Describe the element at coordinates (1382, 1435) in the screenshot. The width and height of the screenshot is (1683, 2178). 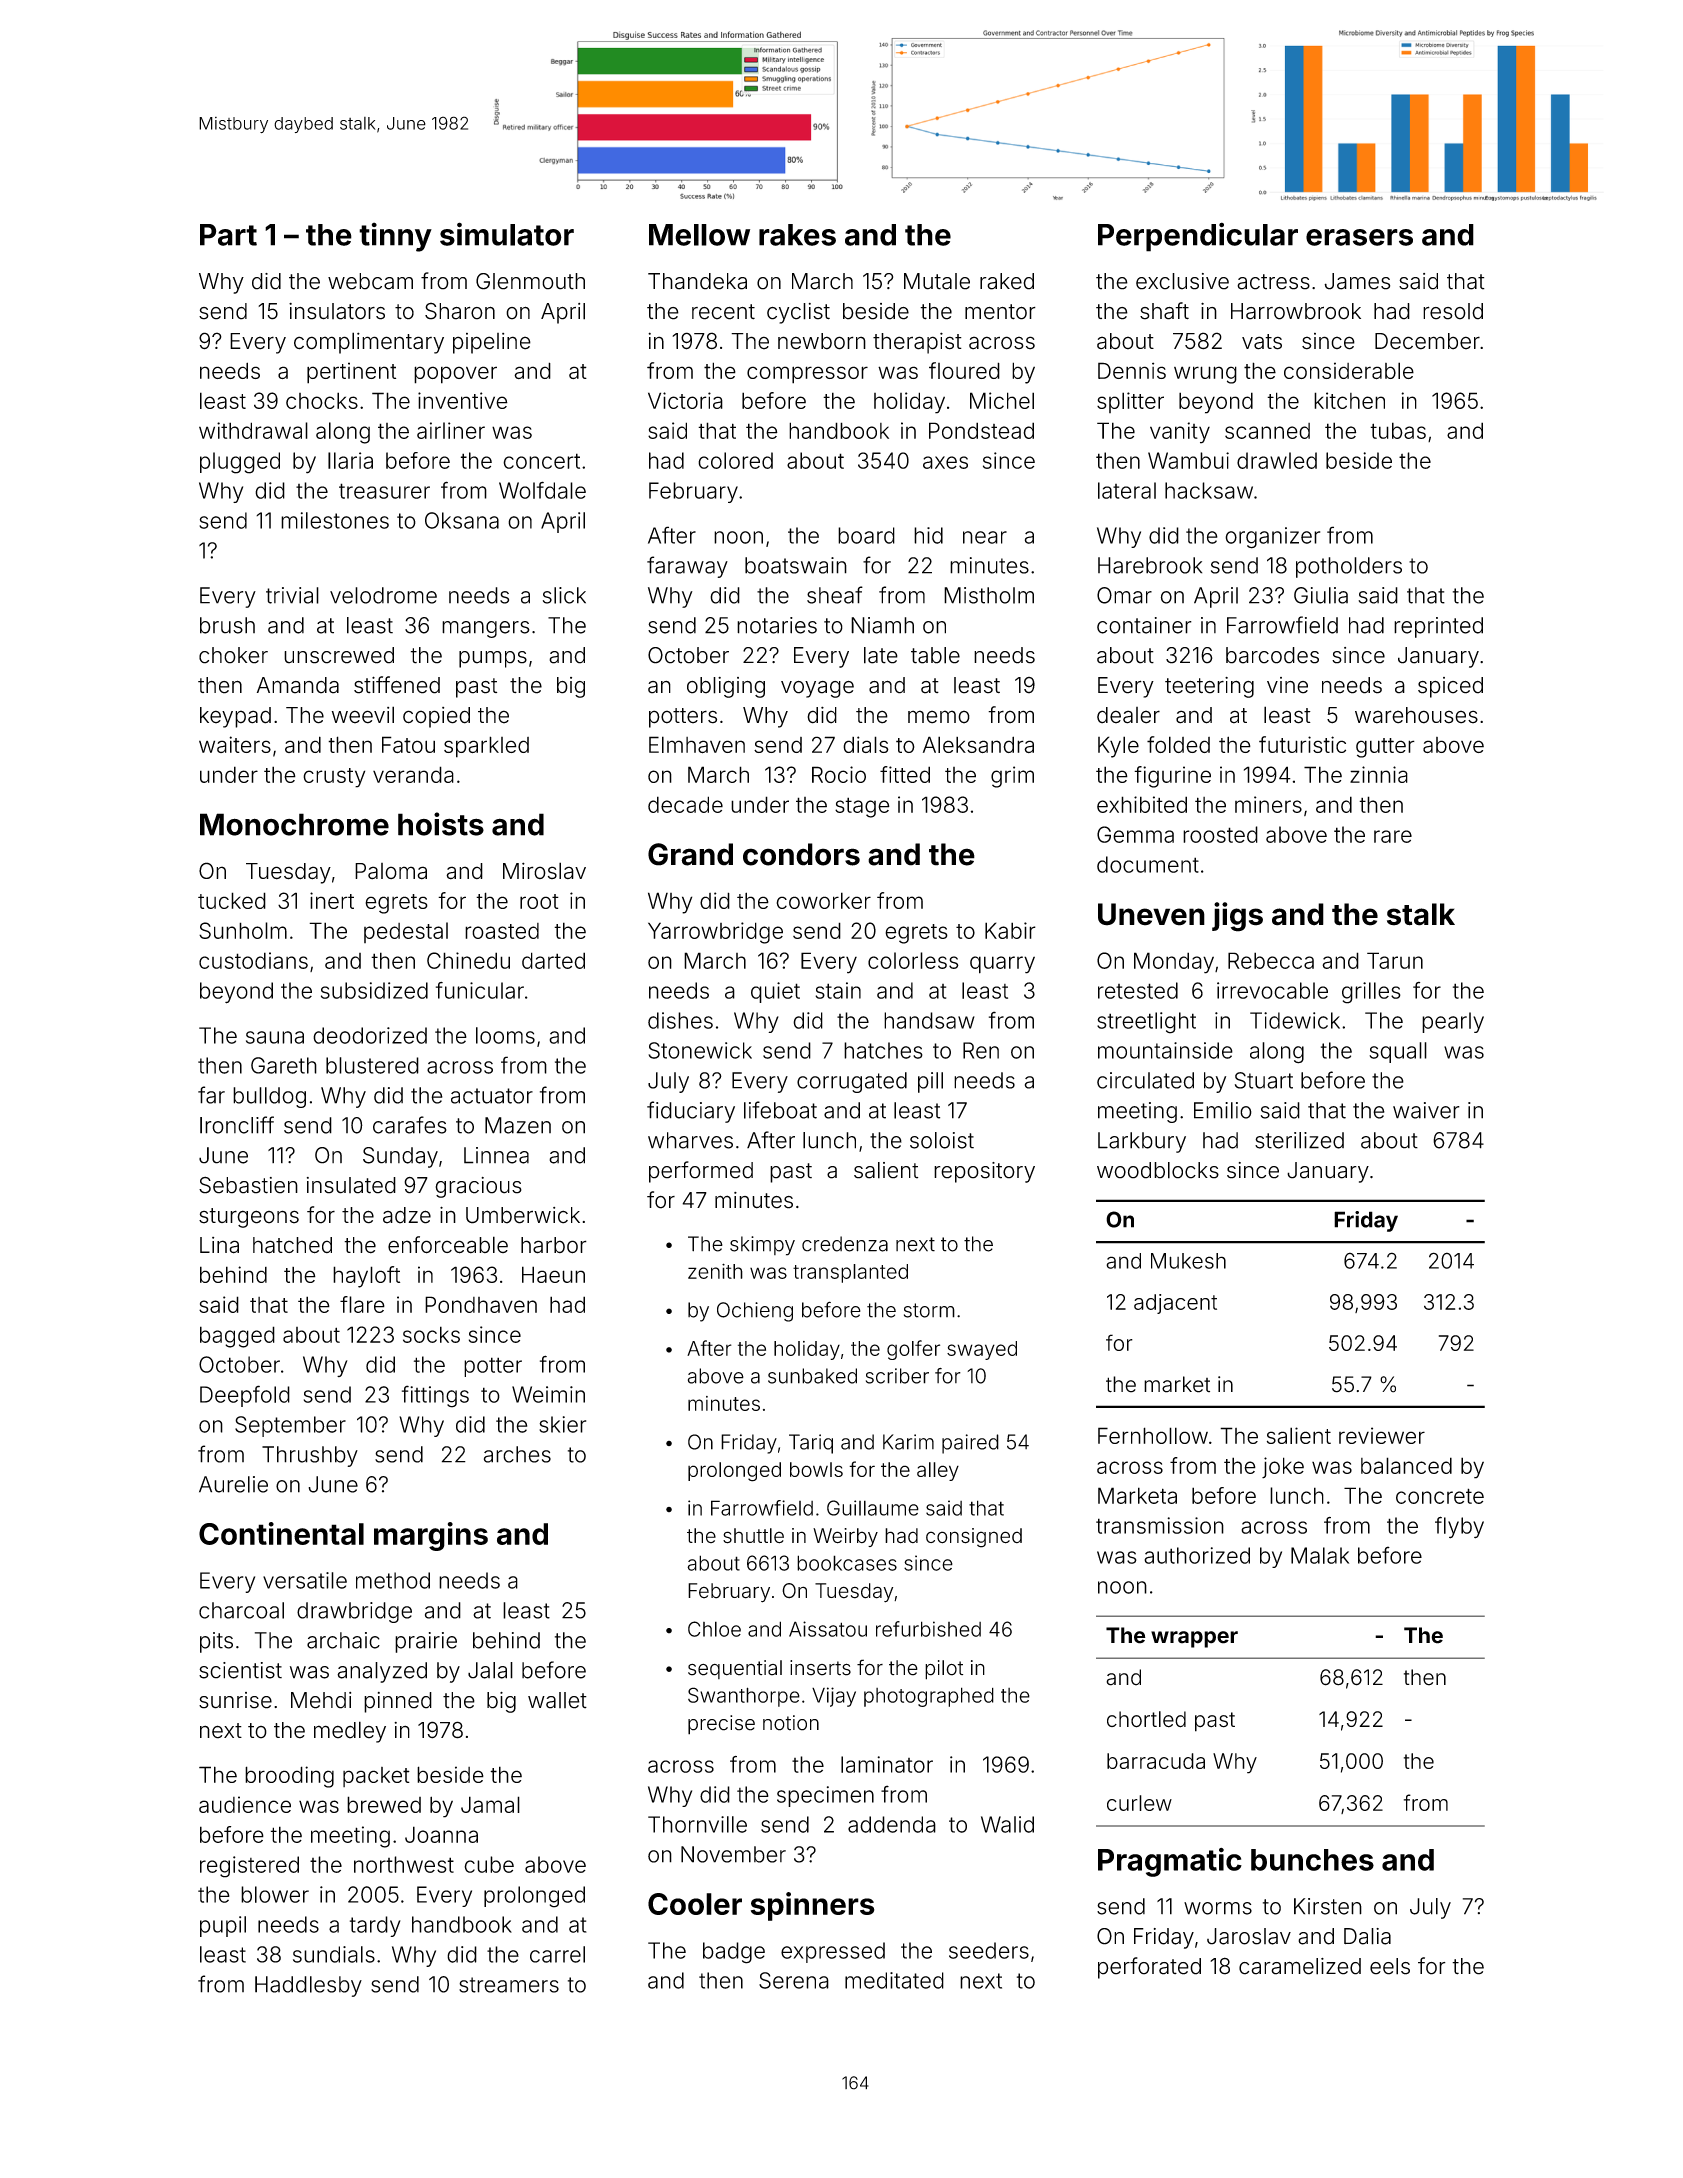
I see `reviewer` at that location.
